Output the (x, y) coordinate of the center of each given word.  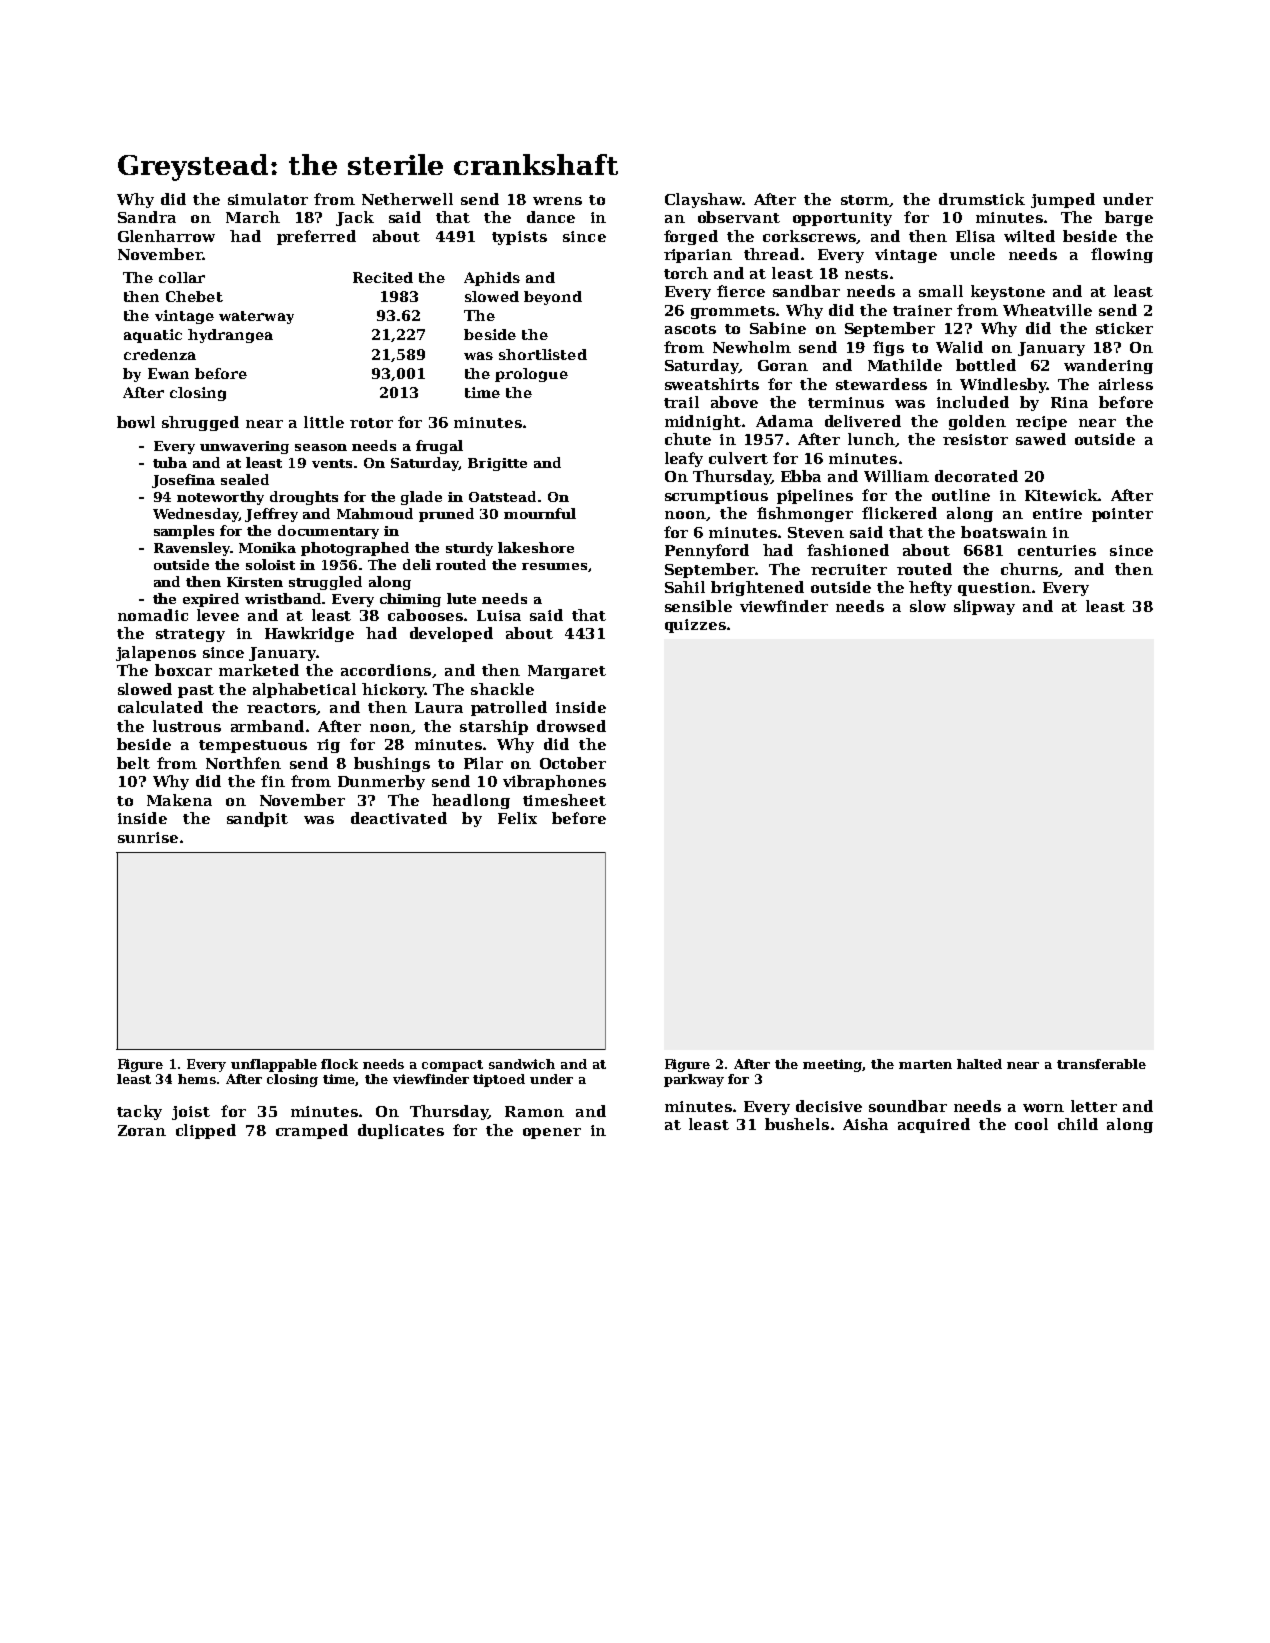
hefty (930, 588)
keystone (1008, 292)
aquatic (153, 336)
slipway (984, 607)
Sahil (685, 587)
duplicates (401, 1131)
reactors (281, 708)
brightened (757, 588)
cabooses (425, 615)
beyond (553, 298)
